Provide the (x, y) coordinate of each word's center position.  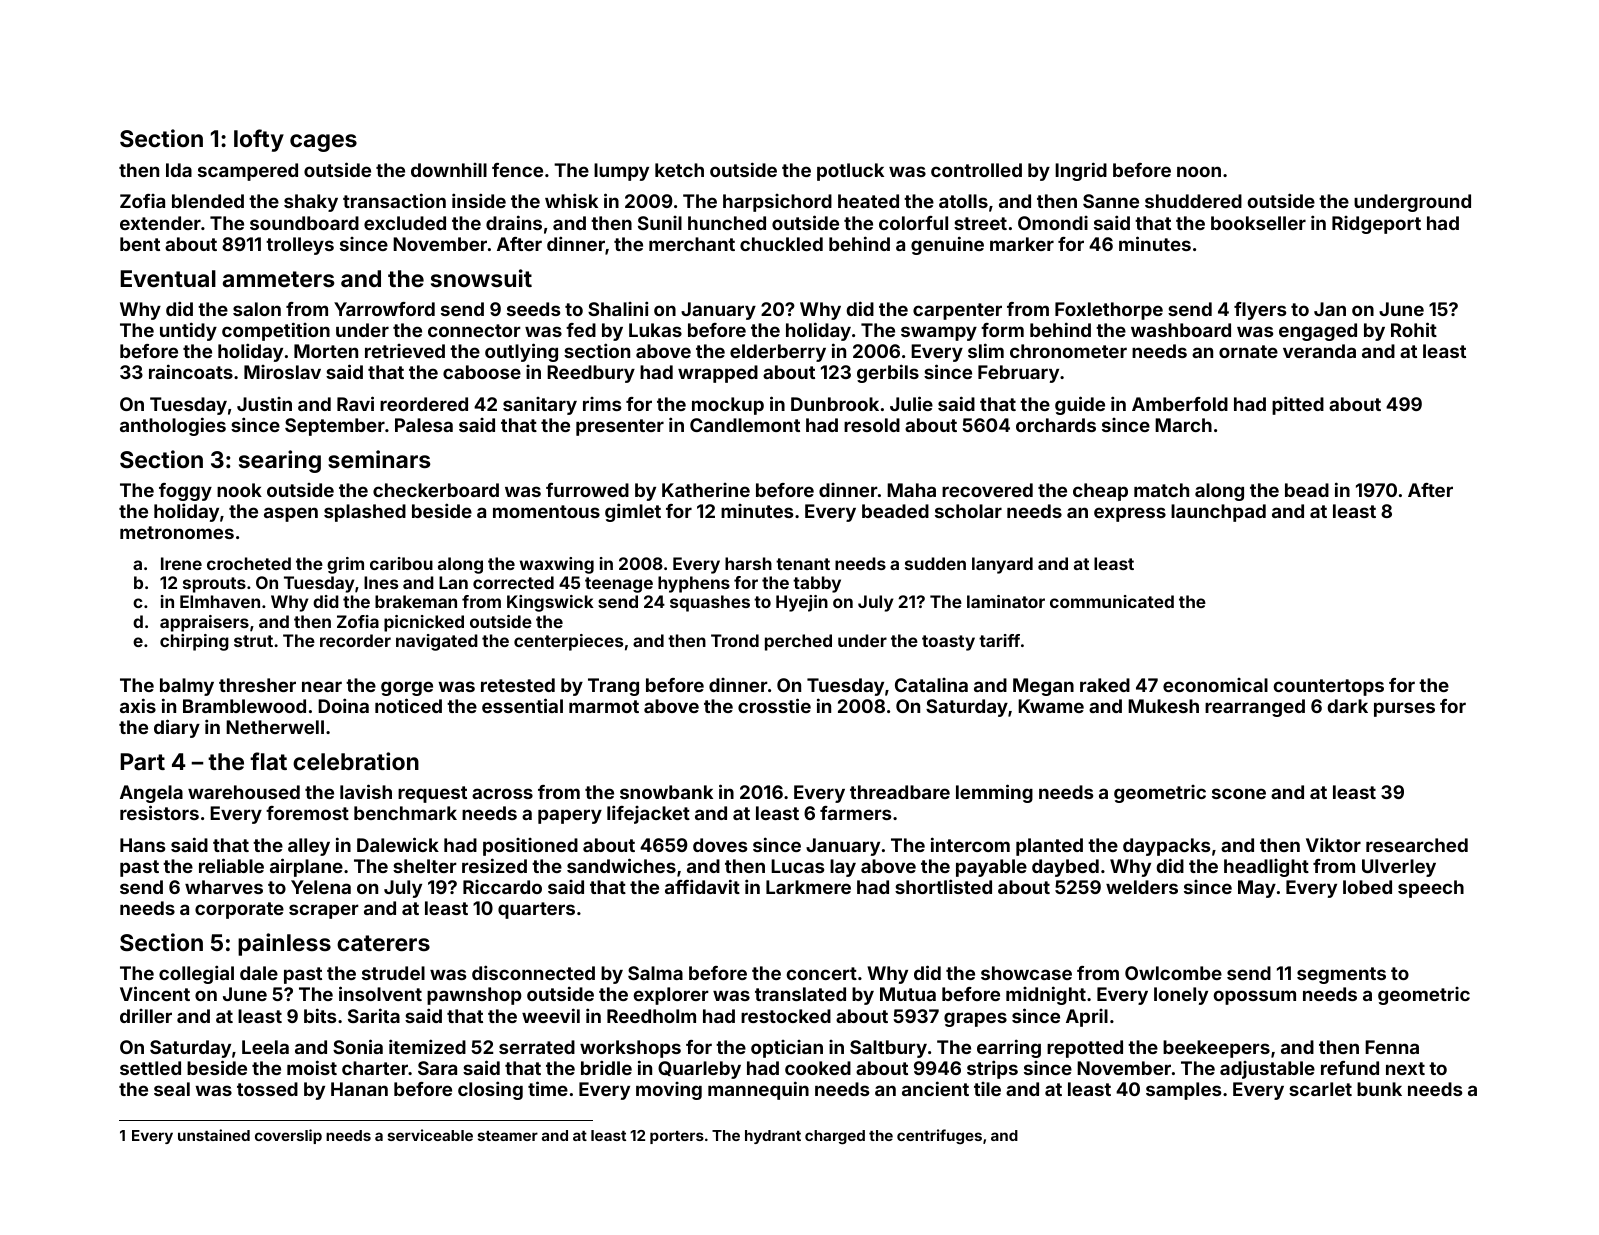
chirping (194, 642)
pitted (1298, 405)
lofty (259, 140)
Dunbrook (835, 404)
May (1257, 889)
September (335, 427)
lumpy (621, 172)
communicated (1112, 601)
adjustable (1267, 1070)
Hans (142, 845)
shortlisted (943, 886)
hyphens (694, 584)
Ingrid (1081, 171)
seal (172, 1089)
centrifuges (939, 1136)
